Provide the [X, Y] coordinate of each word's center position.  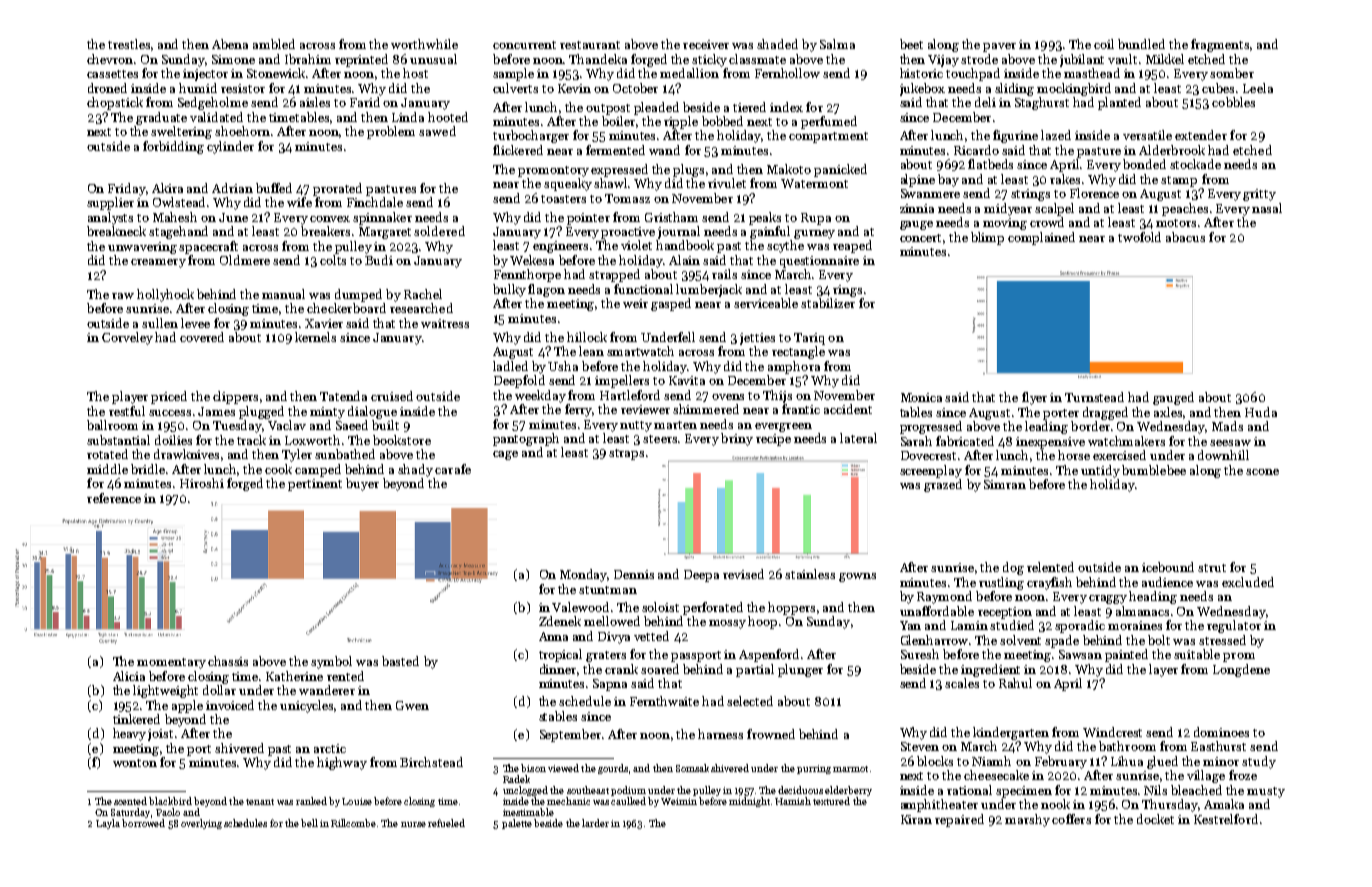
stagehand [178, 232]
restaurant [590, 45]
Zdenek [560, 621]
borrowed [143, 823]
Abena [230, 44]
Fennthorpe [527, 275]
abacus [1185, 237]
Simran [1005, 484]
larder [595, 823]
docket [1155, 819]
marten [675, 425]
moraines [1135, 625]
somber [1232, 73]
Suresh [920, 654]
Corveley [127, 338]
